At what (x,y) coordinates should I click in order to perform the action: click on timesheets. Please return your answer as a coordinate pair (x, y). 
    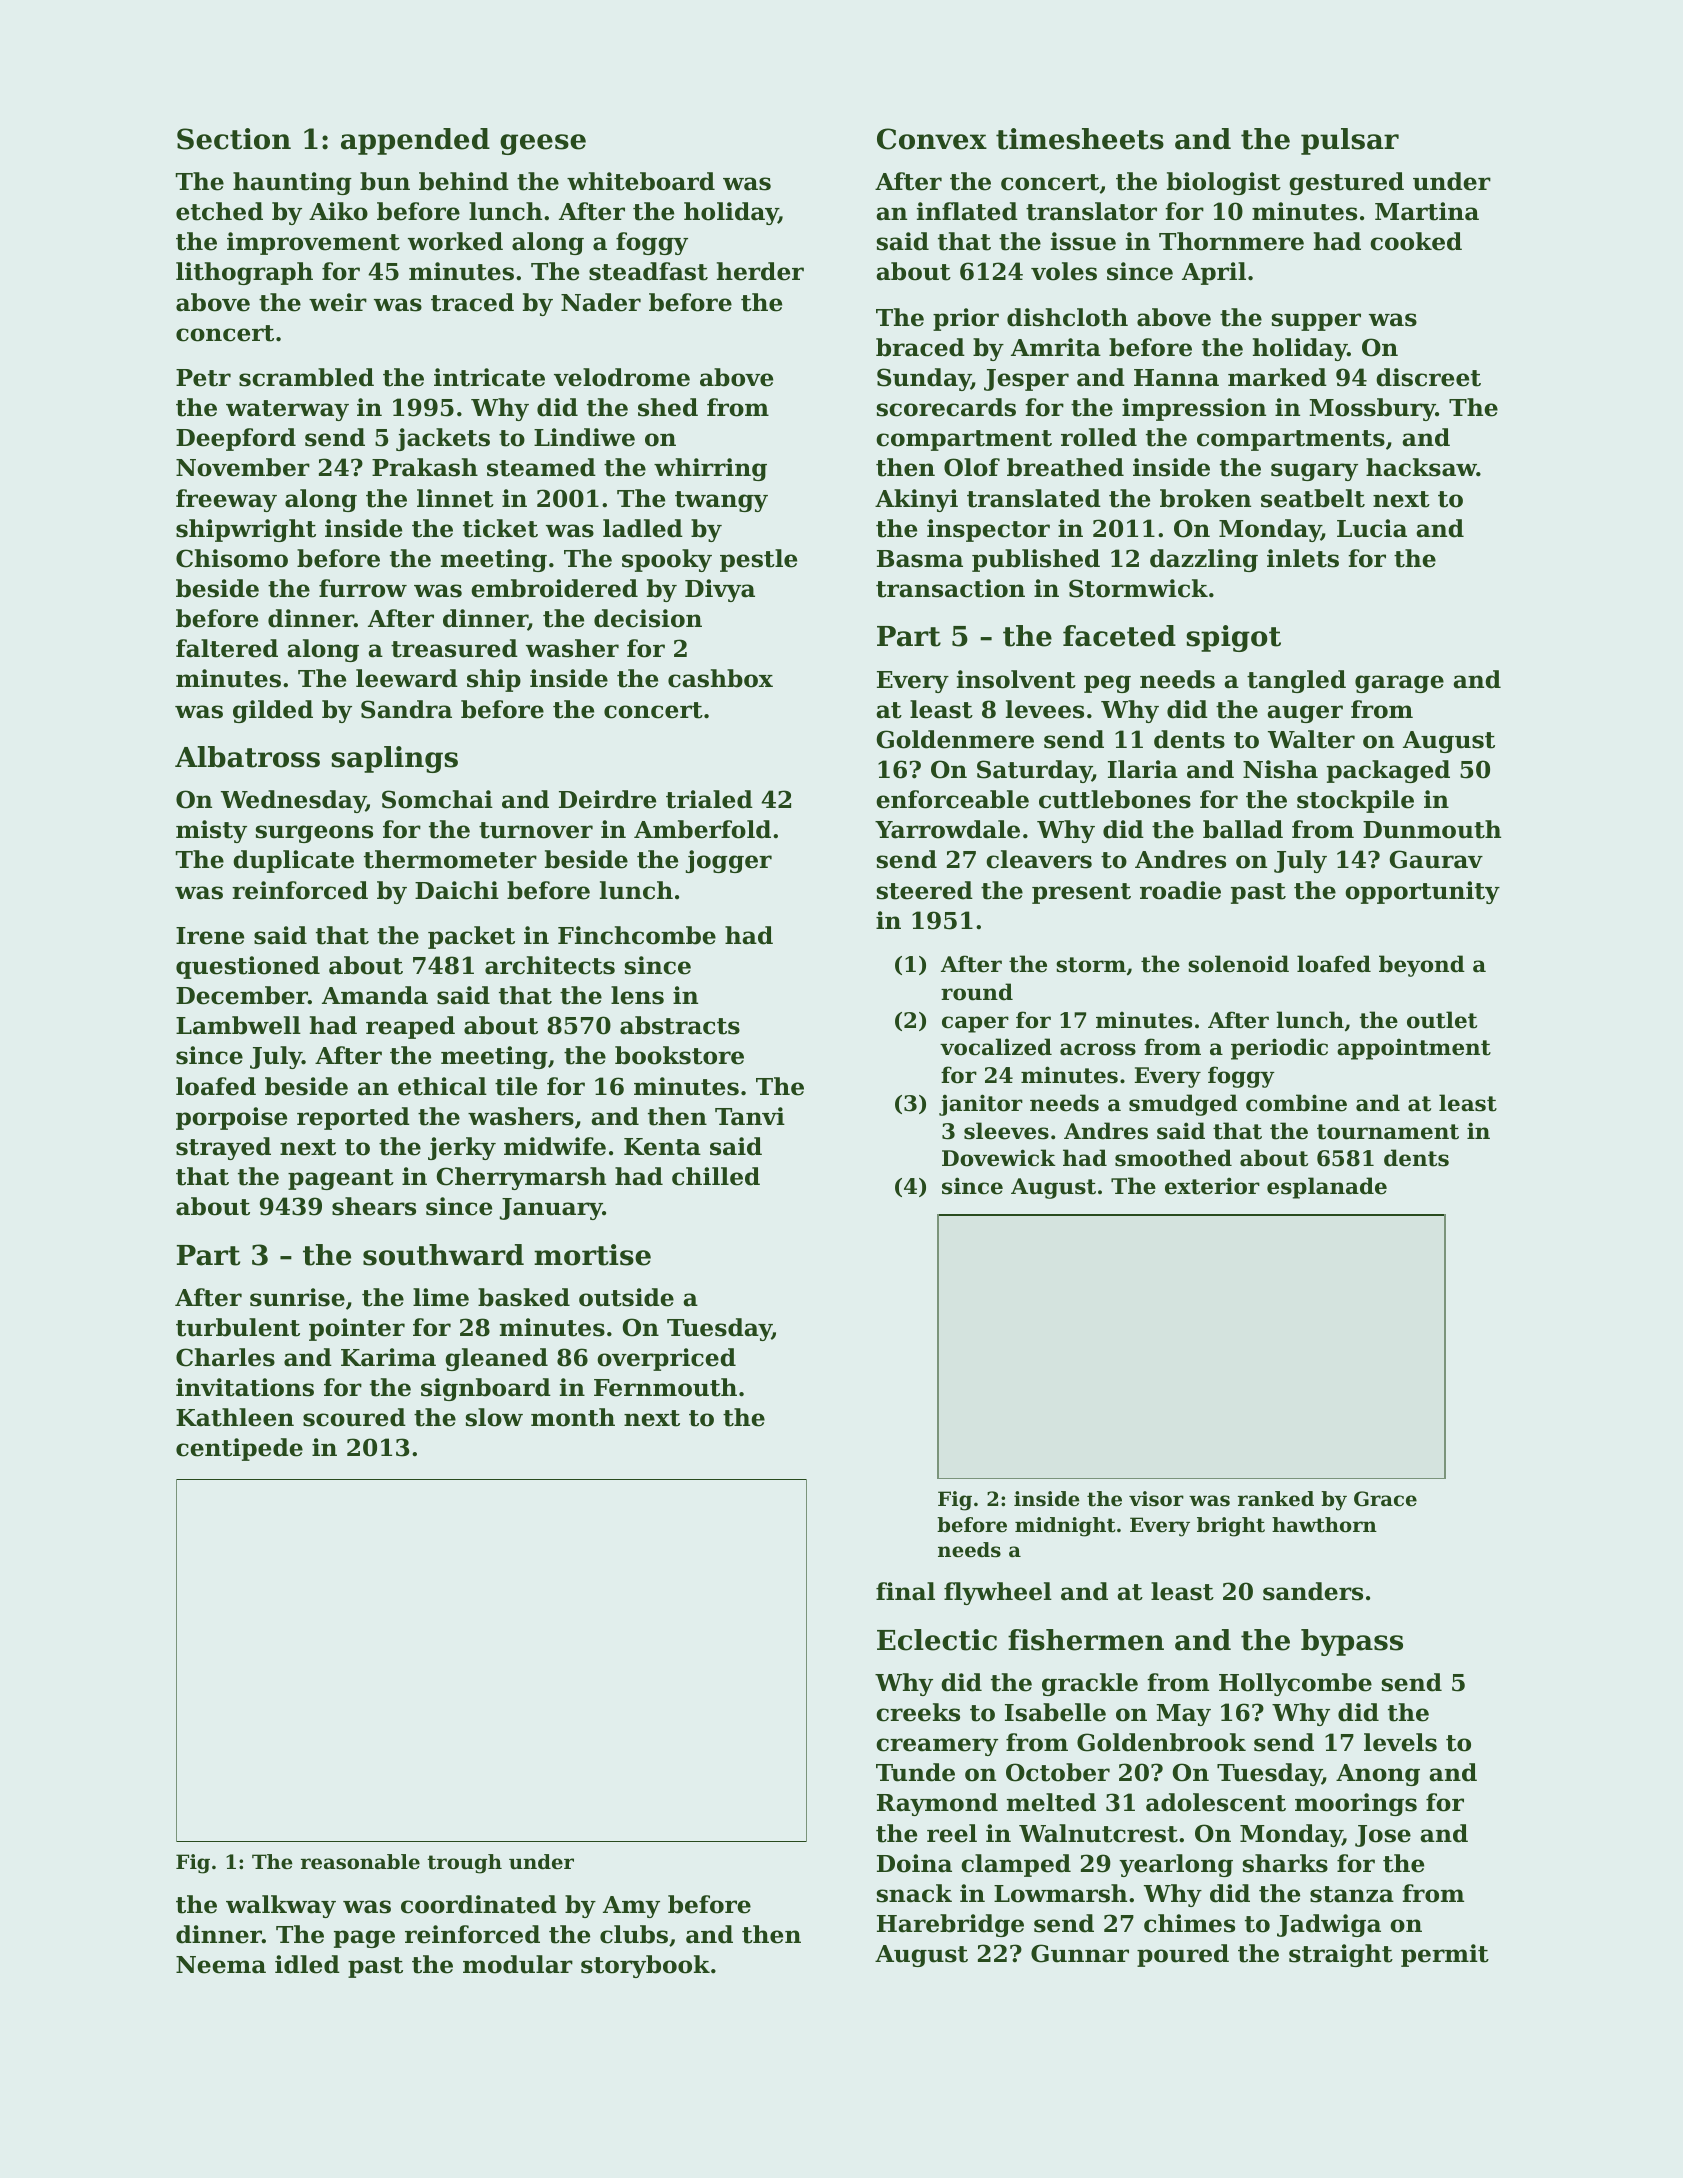
    Looking at the image, I should click on (1080, 139).
